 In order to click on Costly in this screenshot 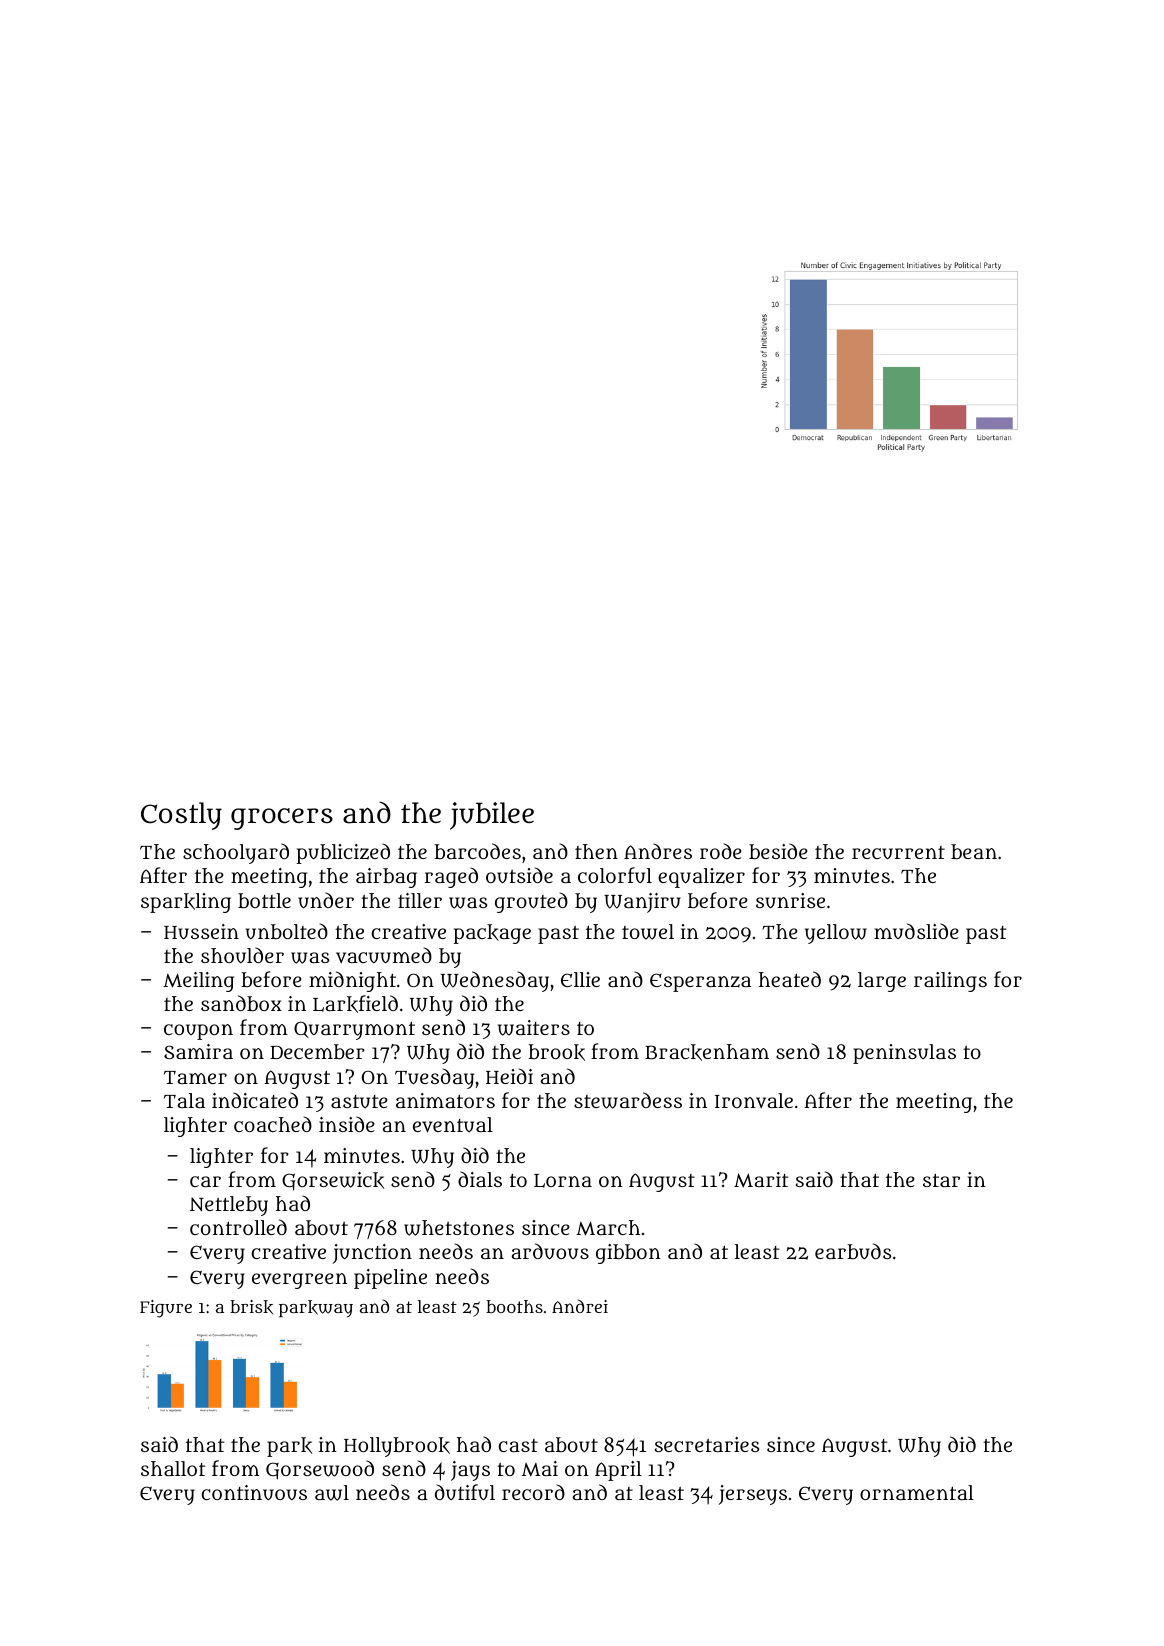, I will do `click(181, 816)`.
